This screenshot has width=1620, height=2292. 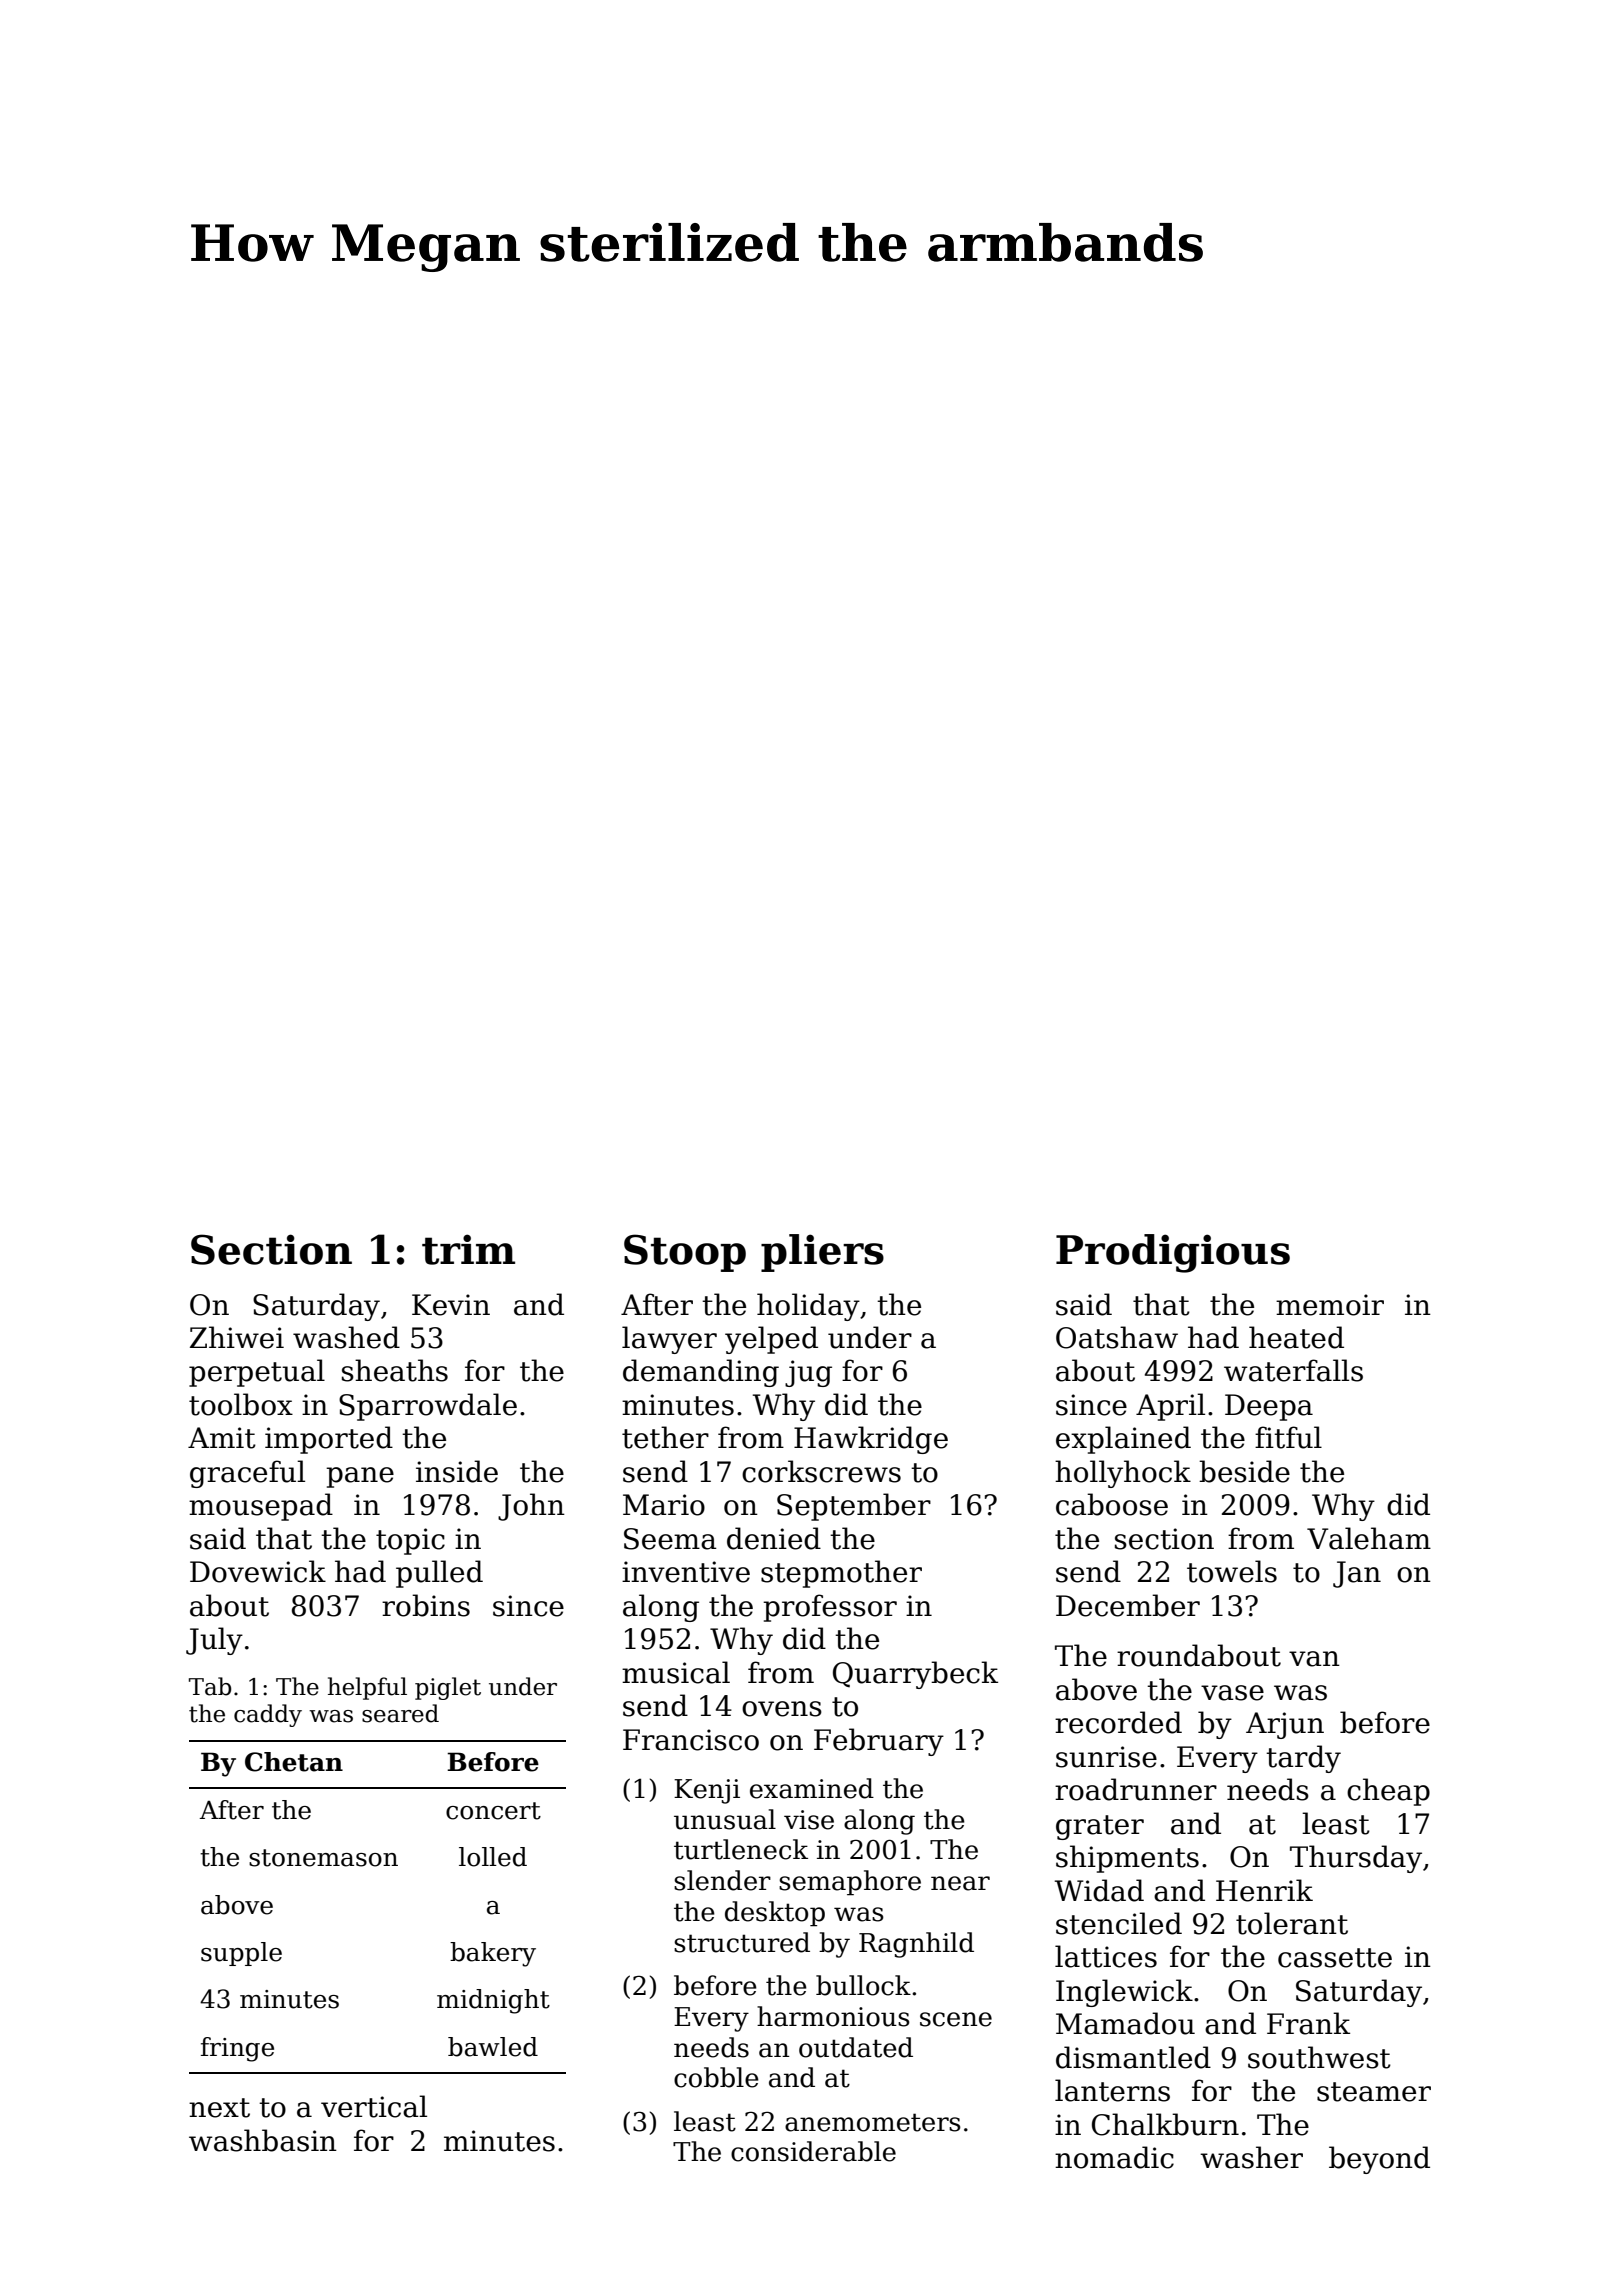 I want to click on pulled, so click(x=439, y=1574).
